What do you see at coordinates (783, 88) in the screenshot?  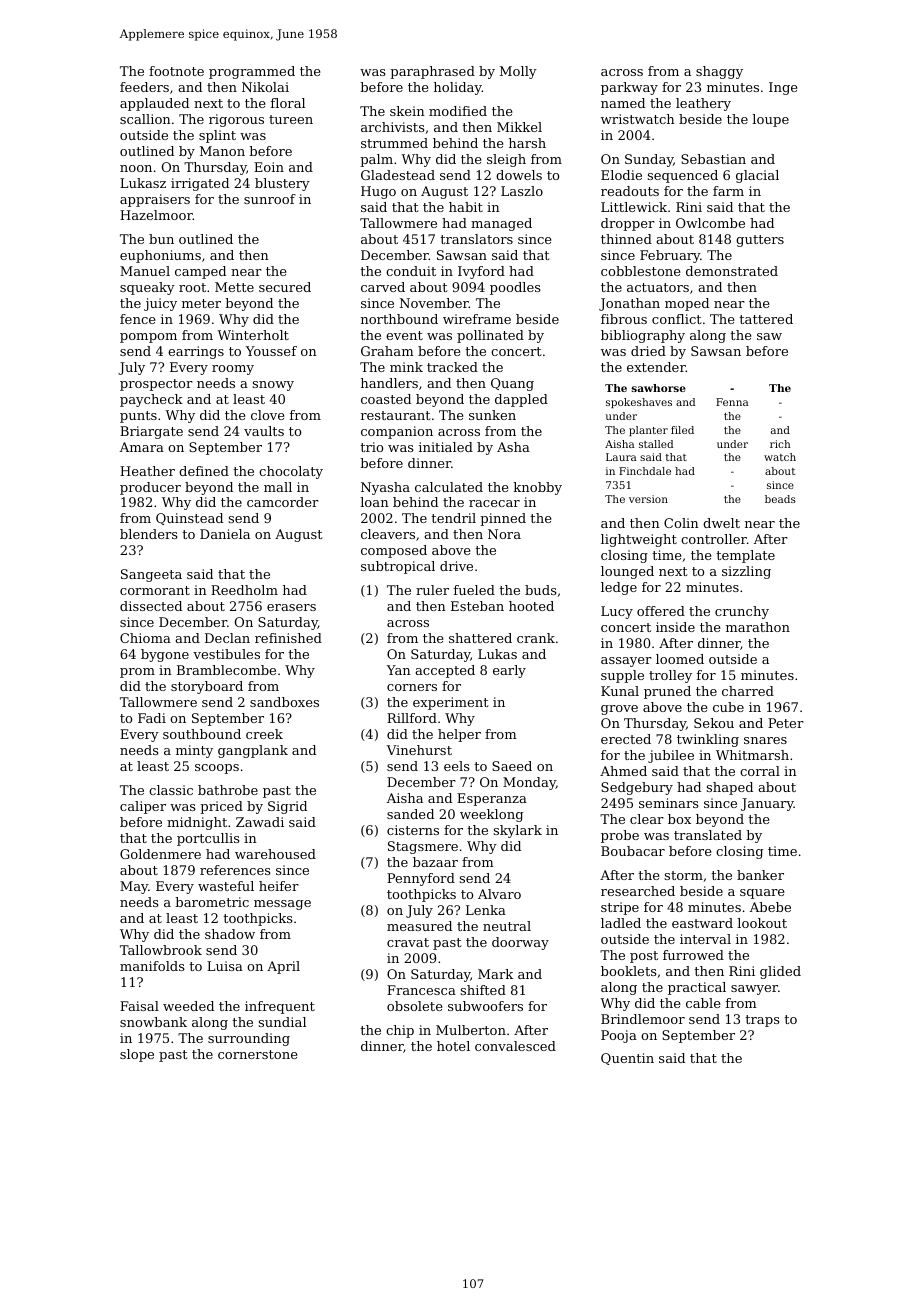 I see `Inge` at bounding box center [783, 88].
